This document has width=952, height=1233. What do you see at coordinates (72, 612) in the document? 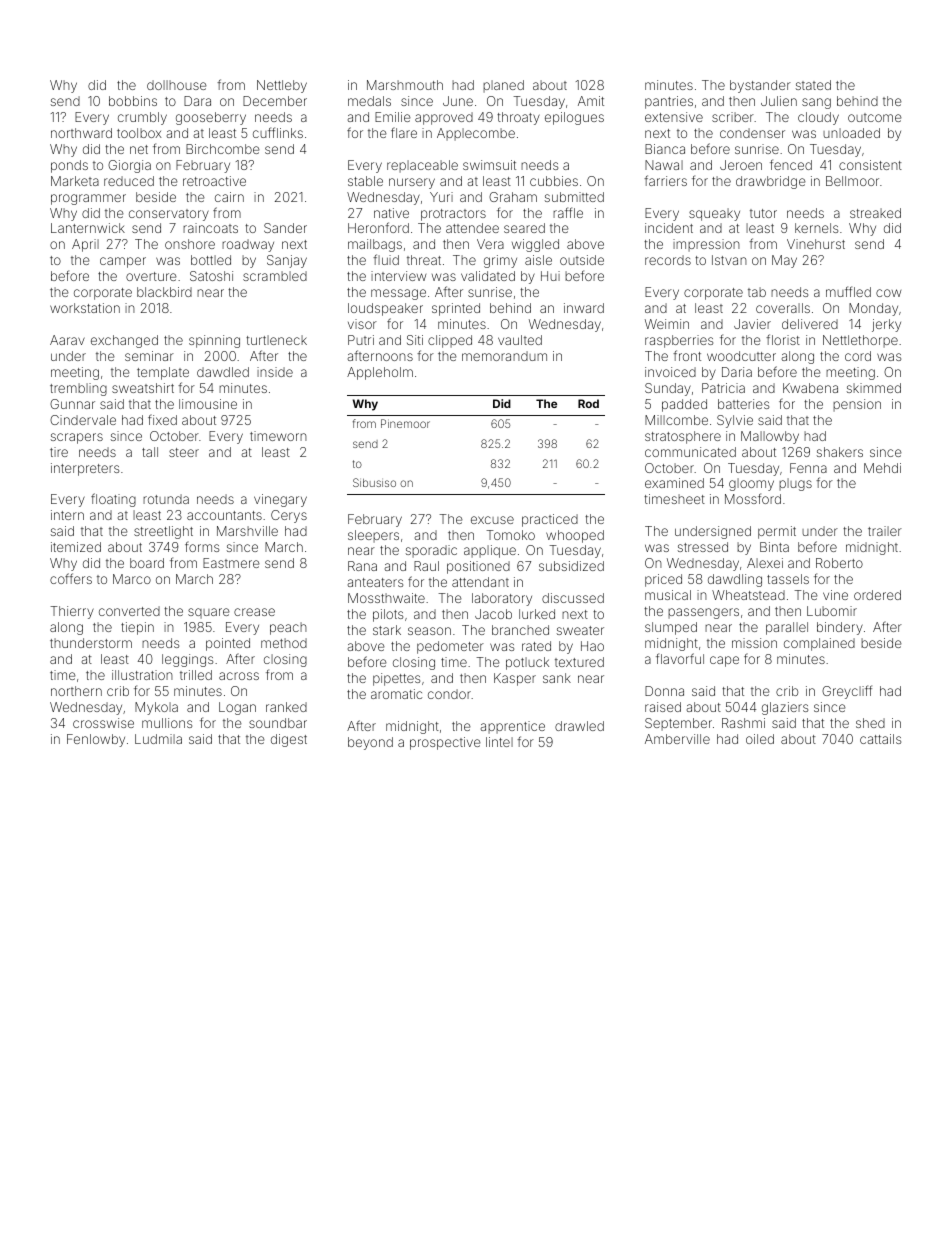
I see `Thierry` at bounding box center [72, 612].
